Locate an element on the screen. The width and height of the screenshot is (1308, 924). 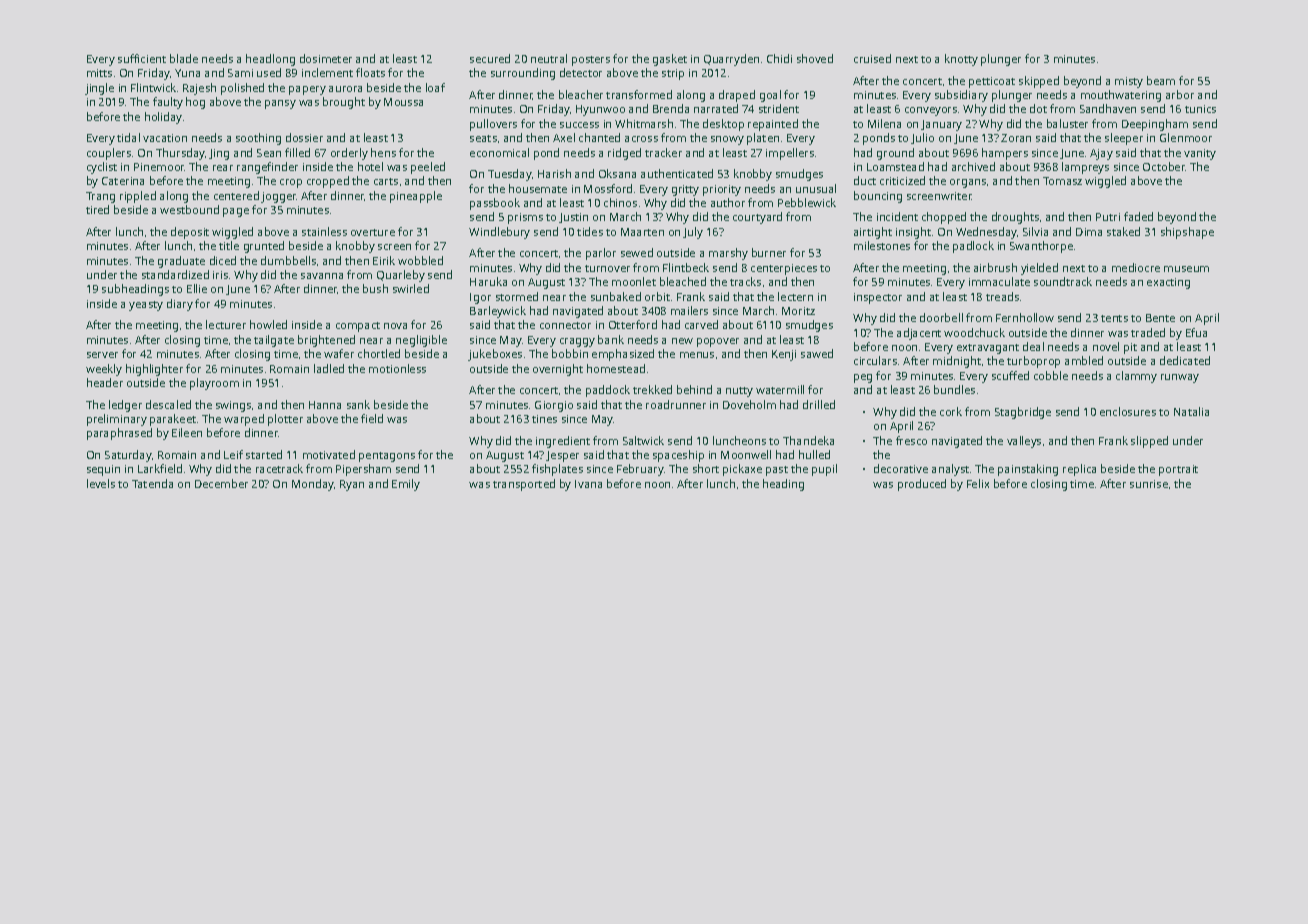
Monday is located at coordinates (313, 485).
